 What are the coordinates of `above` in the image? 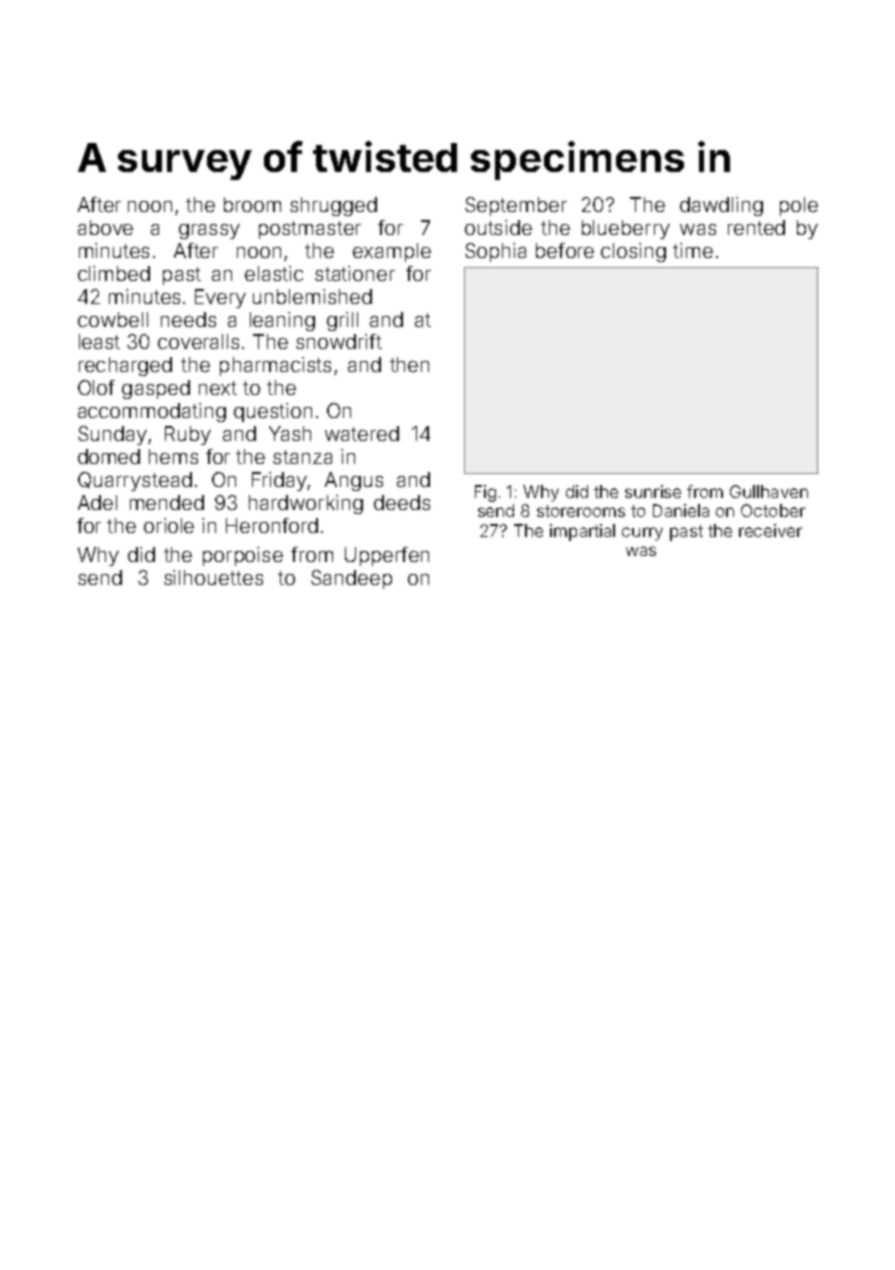 It's located at (105, 227).
